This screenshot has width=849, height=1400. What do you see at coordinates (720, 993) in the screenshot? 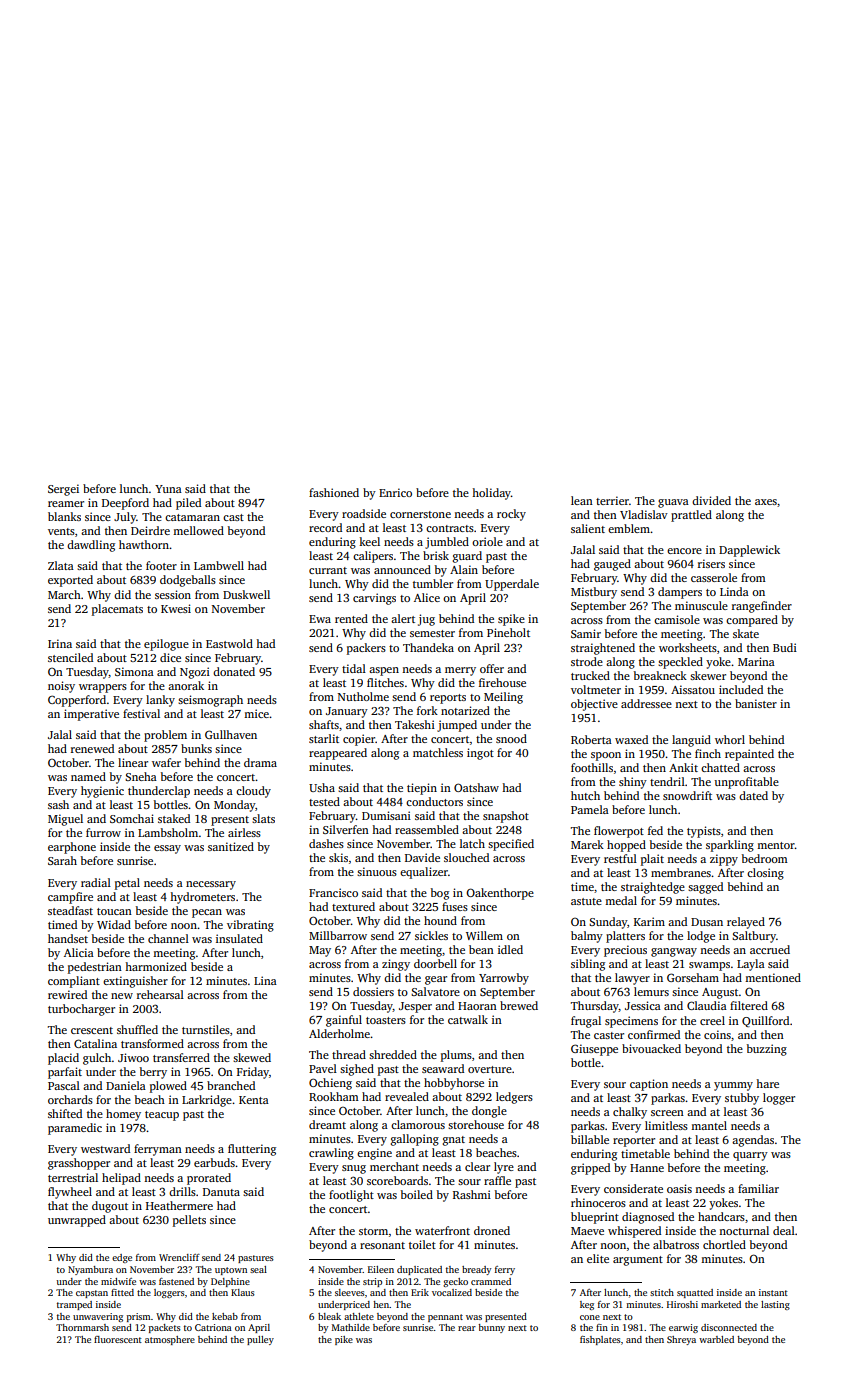
I see `August` at bounding box center [720, 993].
